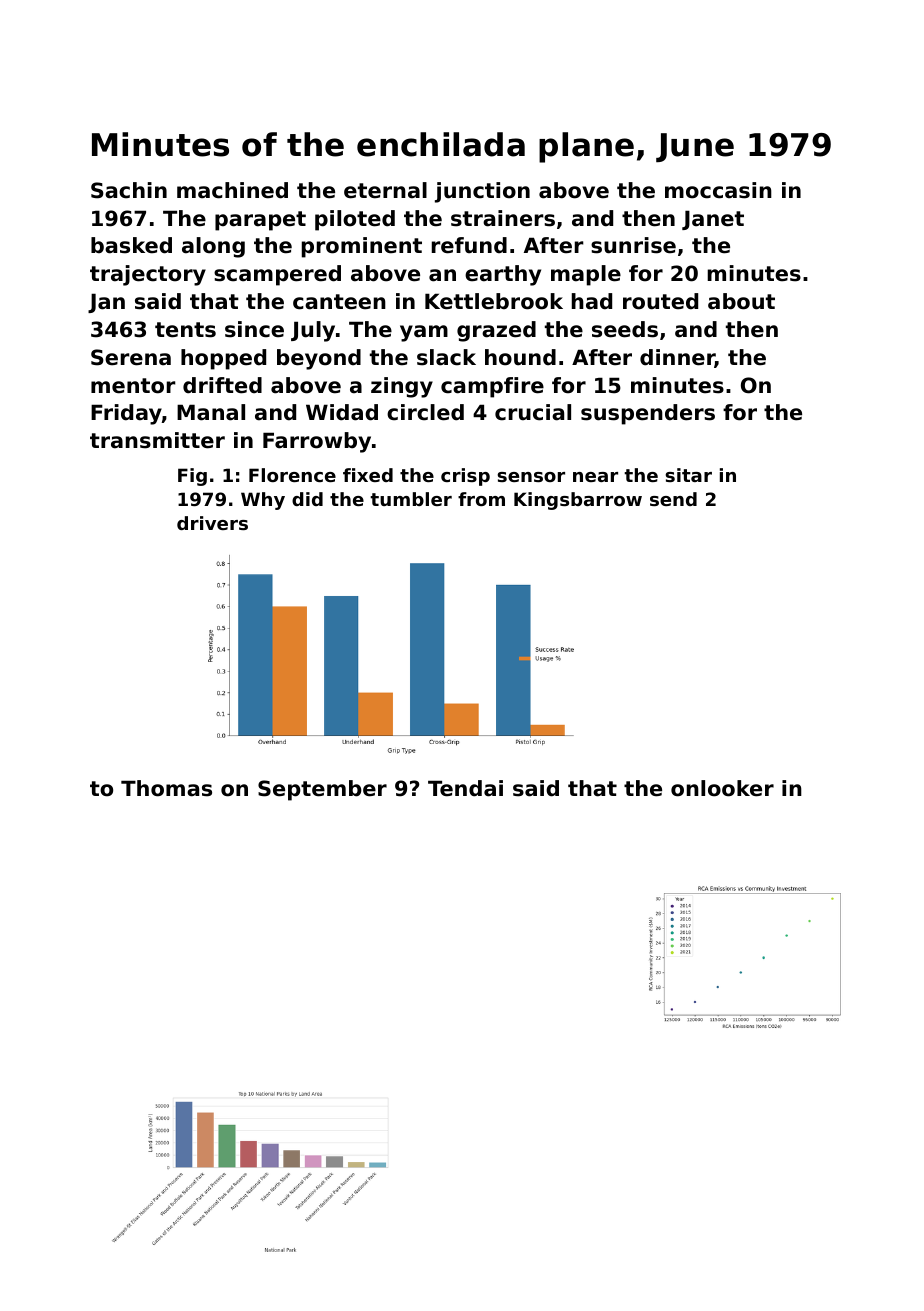 The image size is (924, 1311). What do you see at coordinates (131, 357) in the screenshot?
I see `Serena` at bounding box center [131, 357].
